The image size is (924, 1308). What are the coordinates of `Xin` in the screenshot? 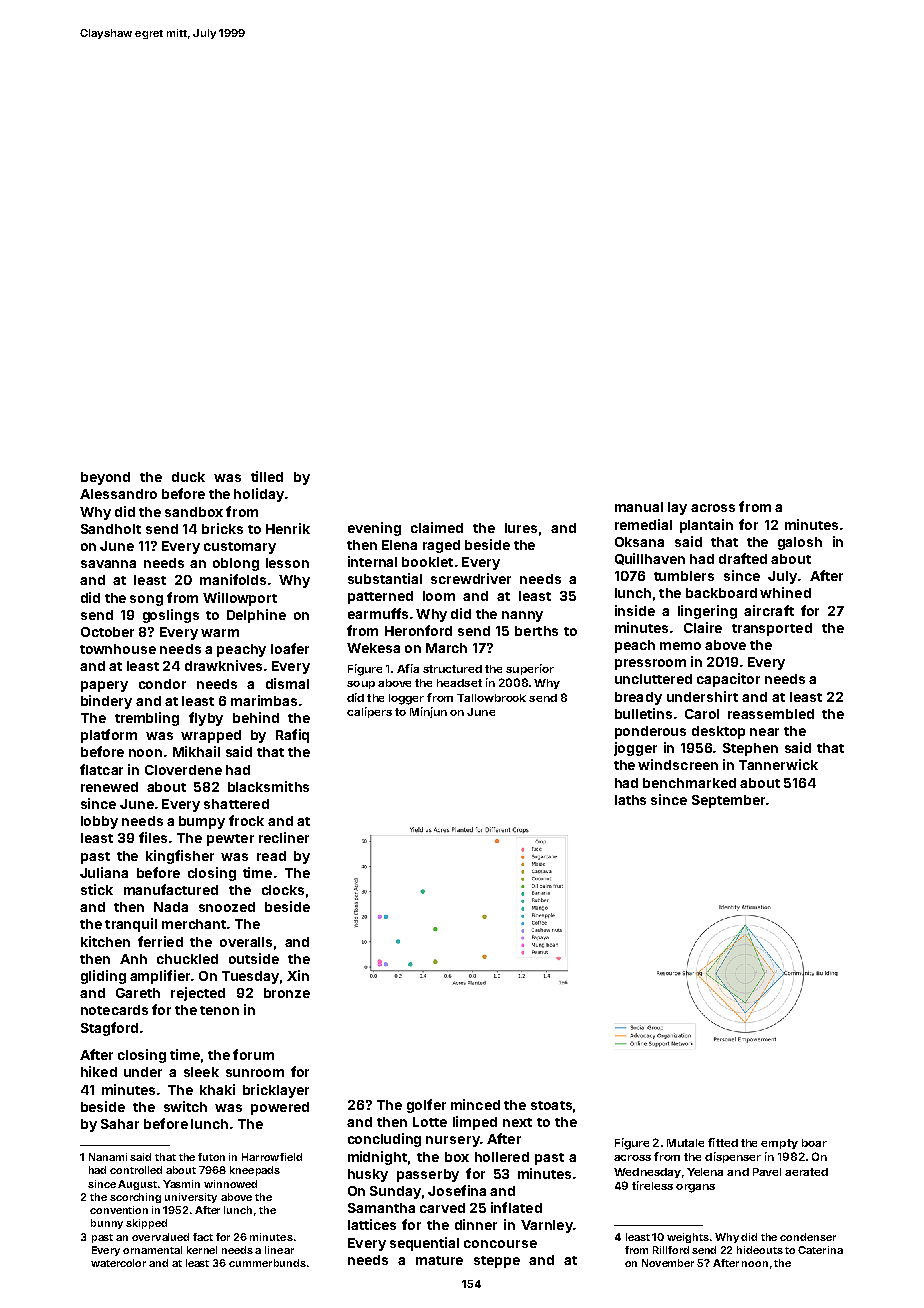 It's located at (298, 975).
